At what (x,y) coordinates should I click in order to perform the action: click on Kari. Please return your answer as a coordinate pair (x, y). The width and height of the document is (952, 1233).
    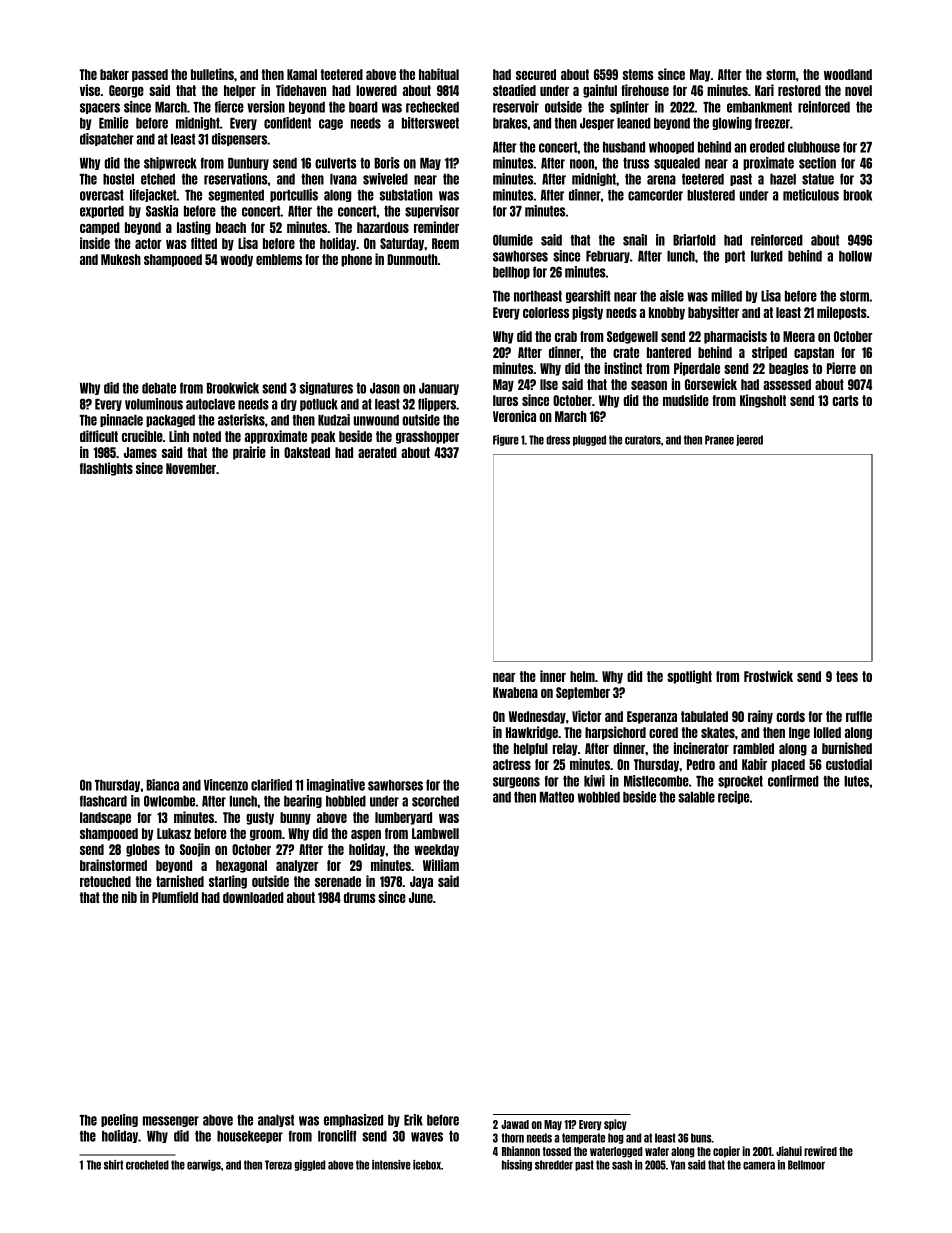
    Looking at the image, I should click on (764, 90).
